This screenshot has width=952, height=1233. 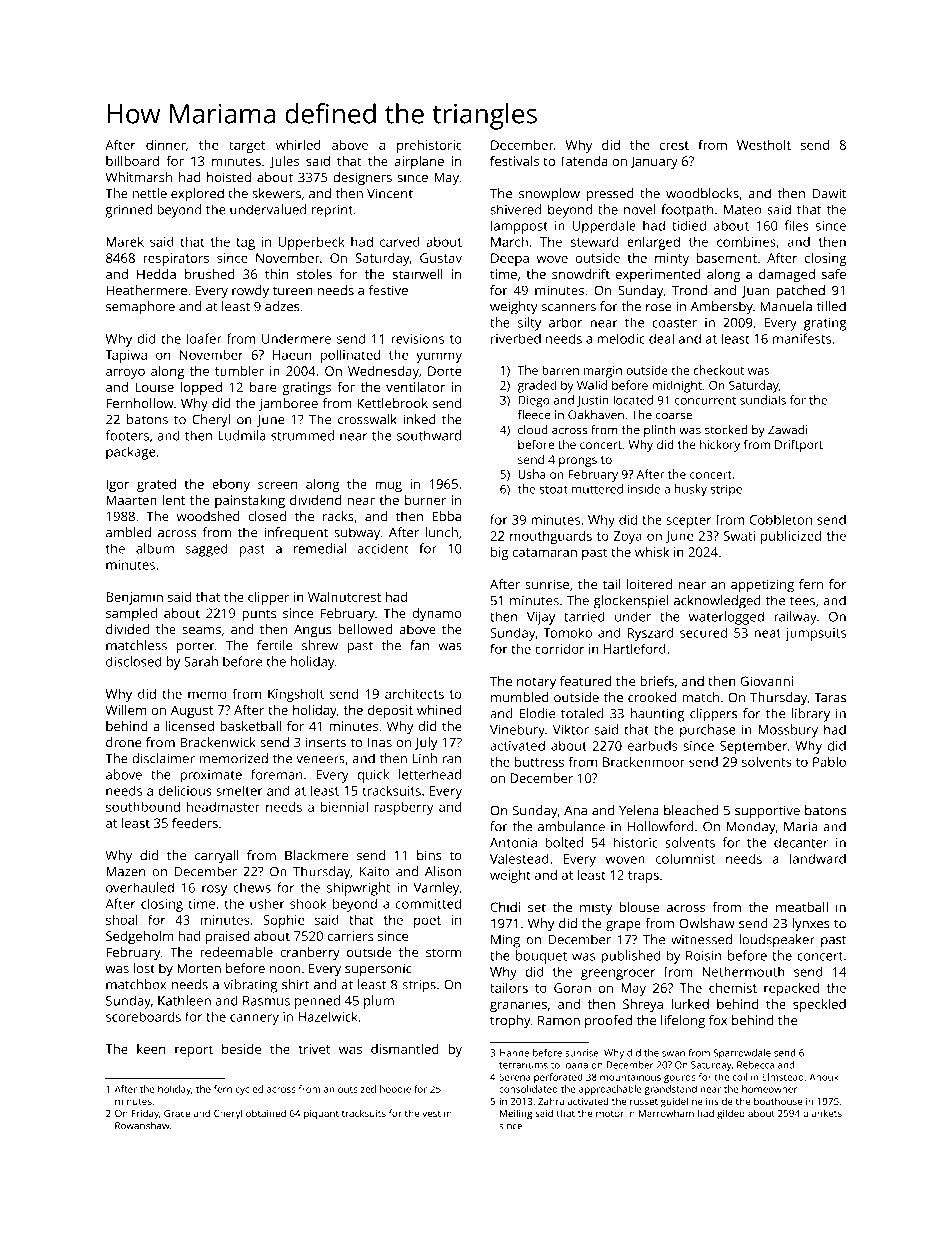 What do you see at coordinates (822, 1113) in the screenshot?
I see `blankets` at bounding box center [822, 1113].
